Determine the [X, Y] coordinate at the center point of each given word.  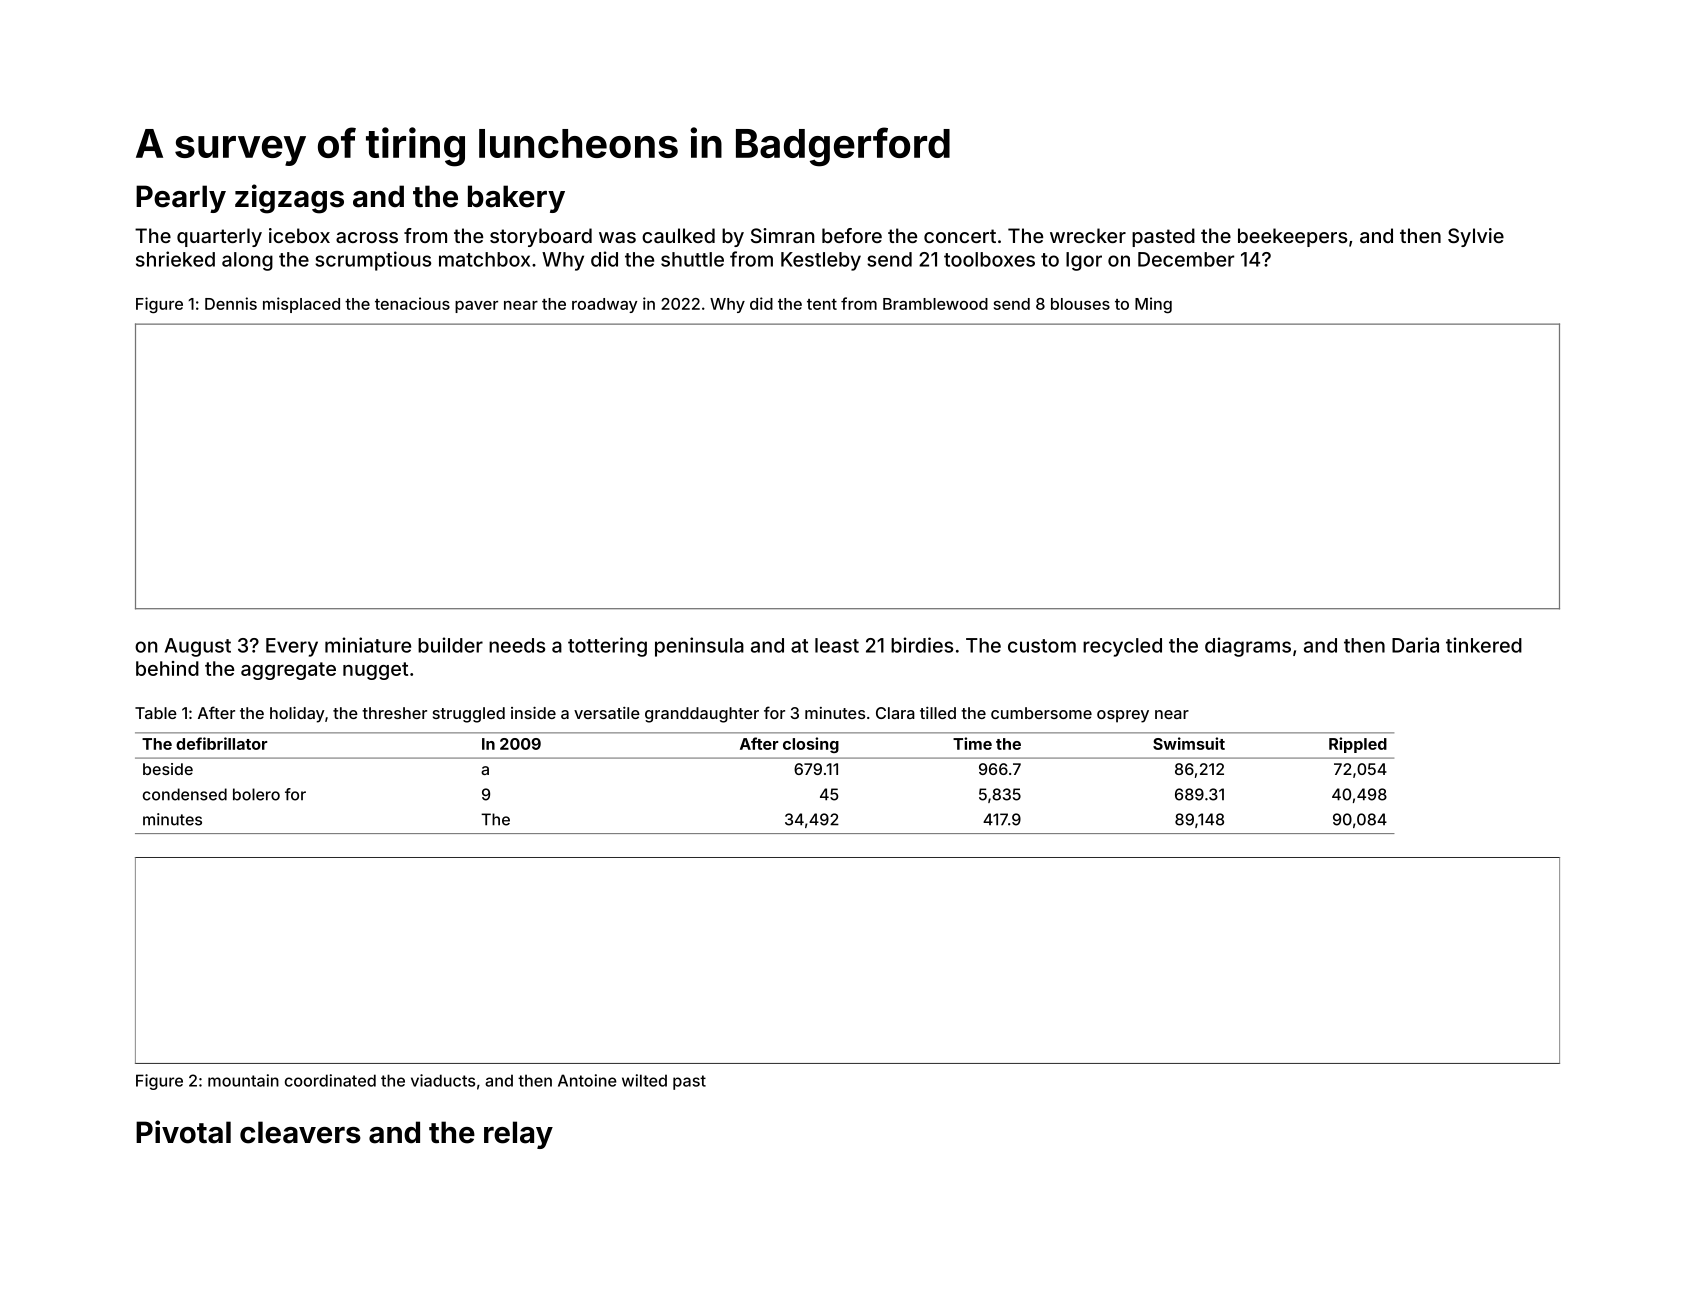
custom [1042, 646]
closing [811, 745]
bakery [516, 199]
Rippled [1358, 745]
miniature [368, 645]
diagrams [1248, 647]
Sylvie [1476, 237]
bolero [256, 794]
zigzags [289, 199]
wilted [644, 1080]
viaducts [443, 1080]
